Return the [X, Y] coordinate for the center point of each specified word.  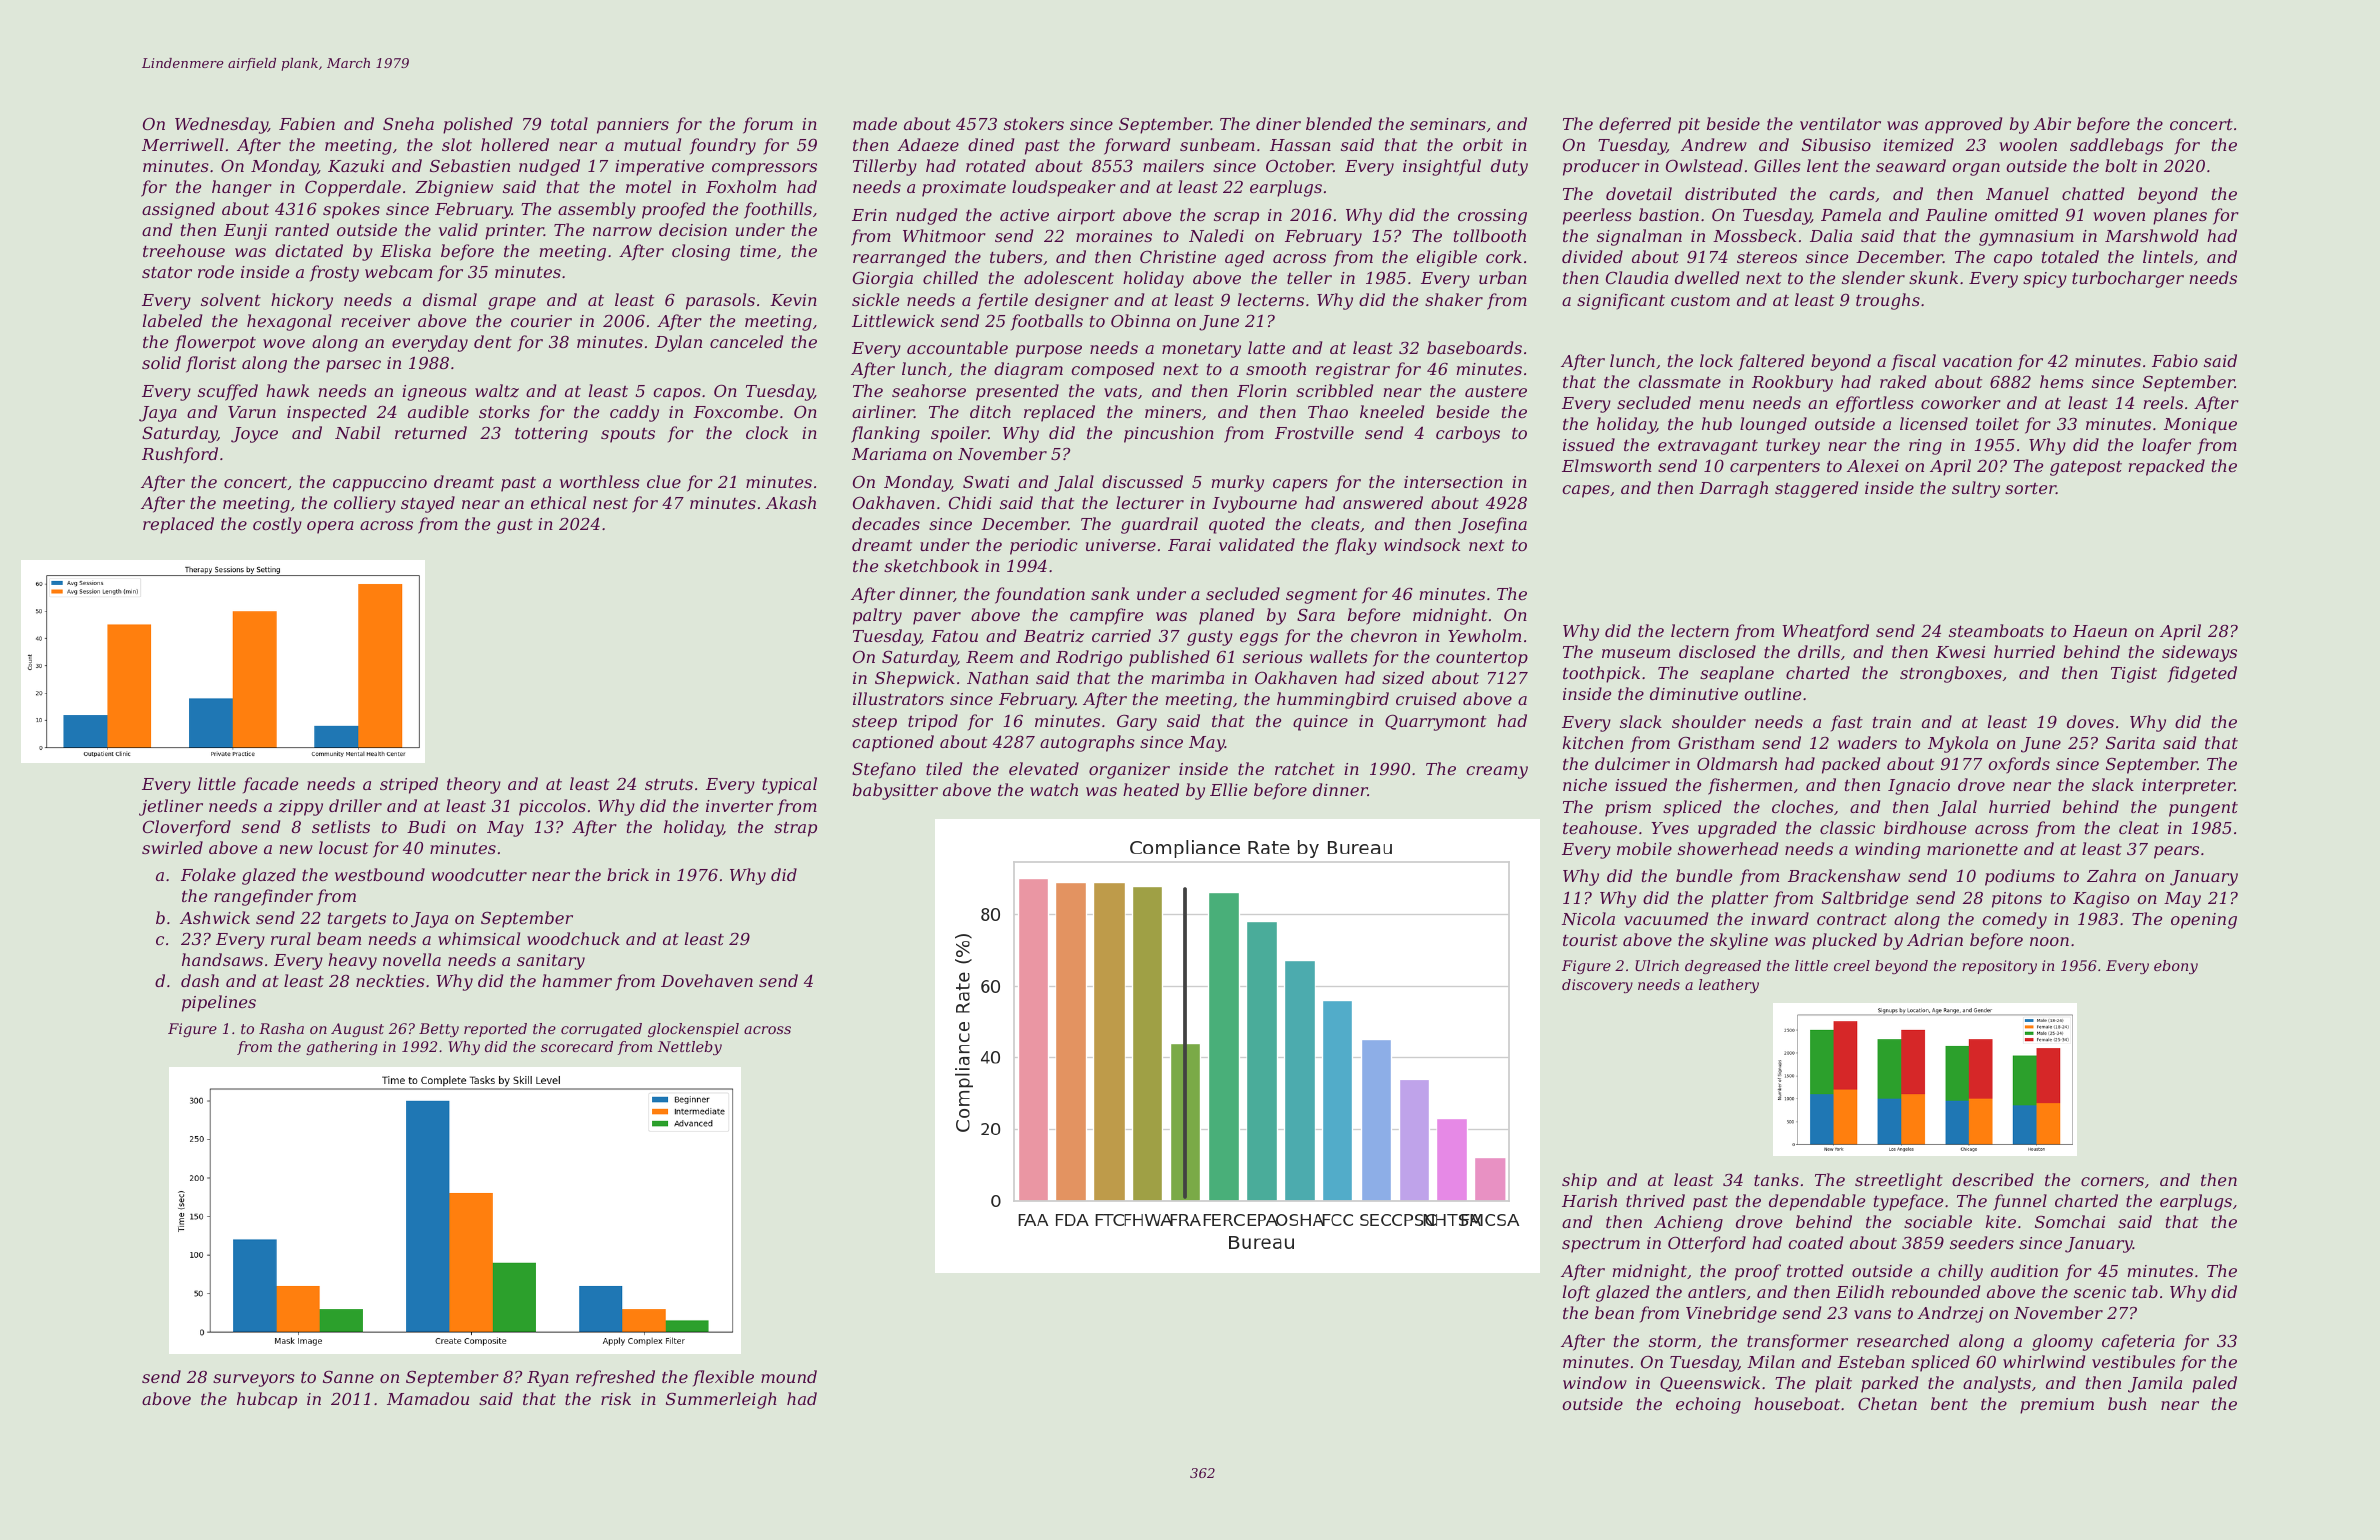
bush [2127, 1403]
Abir [2052, 123]
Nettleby [690, 1048]
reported [495, 1030]
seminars [1448, 124]
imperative [659, 168]
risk [616, 1398]
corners [2112, 1181]
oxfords [2019, 765]
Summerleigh [721, 1400]
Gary [1137, 722]
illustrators [898, 698]
